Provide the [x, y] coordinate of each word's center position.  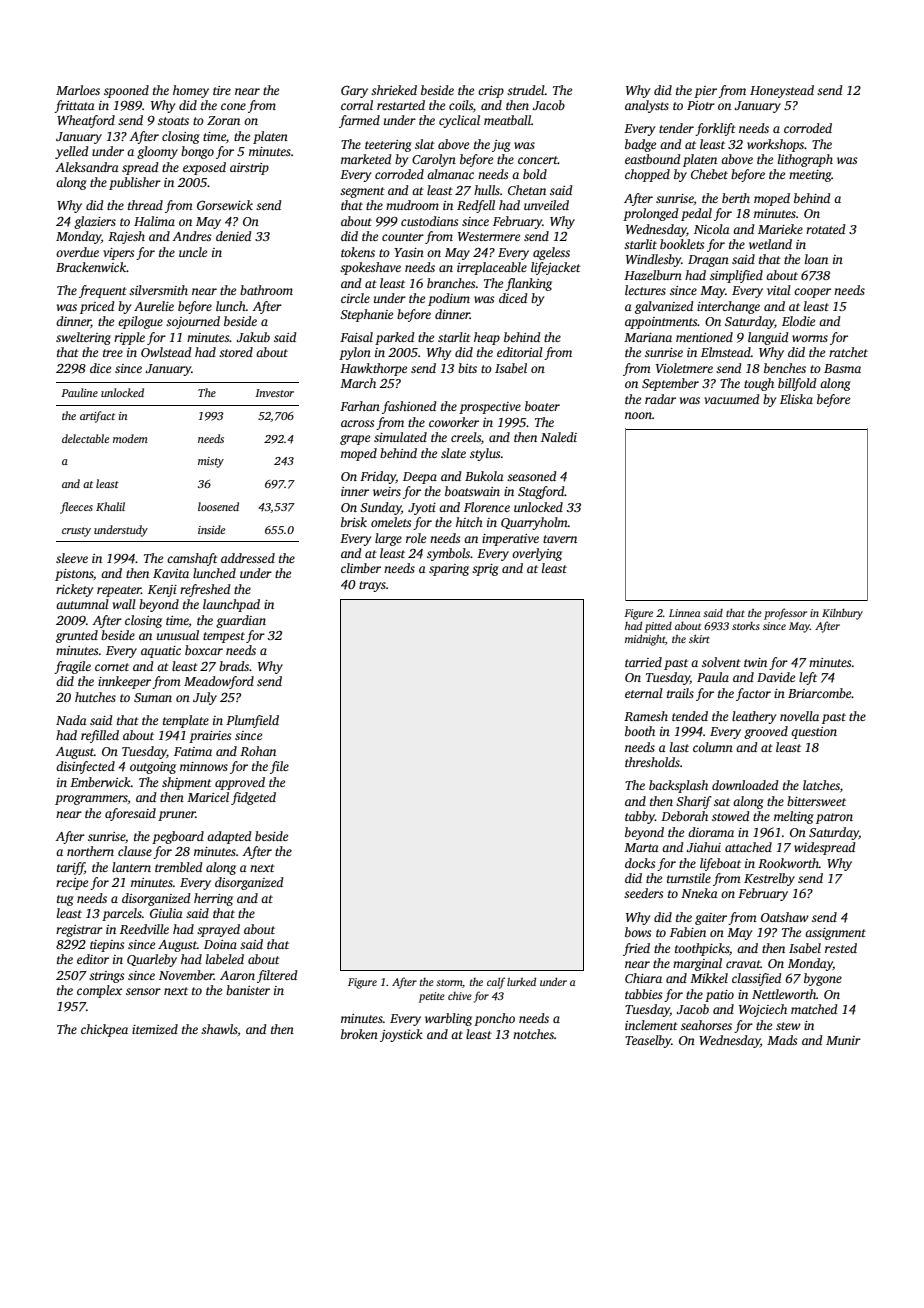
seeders [643, 893]
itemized [155, 1029]
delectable [85, 438]
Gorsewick [225, 205]
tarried [643, 662]
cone [233, 106]
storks [746, 626]
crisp [491, 92]
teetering [388, 146]
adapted [229, 837]
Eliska [796, 399]
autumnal [82, 604]
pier [705, 92]
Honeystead [782, 91]
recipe [72, 884]
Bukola [484, 476]
